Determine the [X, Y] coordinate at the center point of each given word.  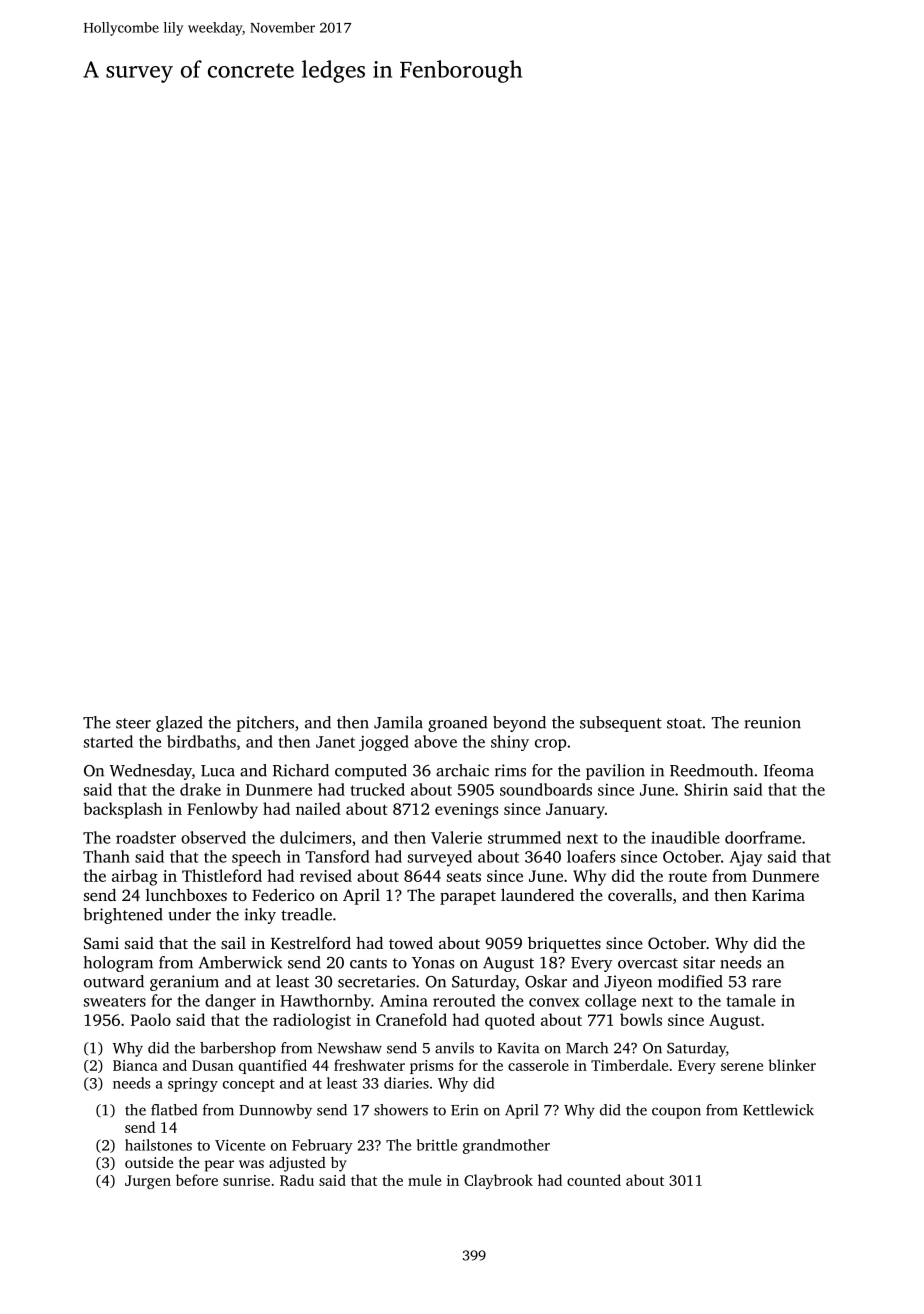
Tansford [337, 856]
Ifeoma [789, 770]
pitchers [265, 724]
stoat [684, 723]
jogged [384, 743]
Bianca [135, 1065]
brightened [123, 916]
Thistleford [222, 875]
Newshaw [350, 1048]
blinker [792, 1065]
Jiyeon [628, 983]
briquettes [564, 945]
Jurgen [148, 1182]
